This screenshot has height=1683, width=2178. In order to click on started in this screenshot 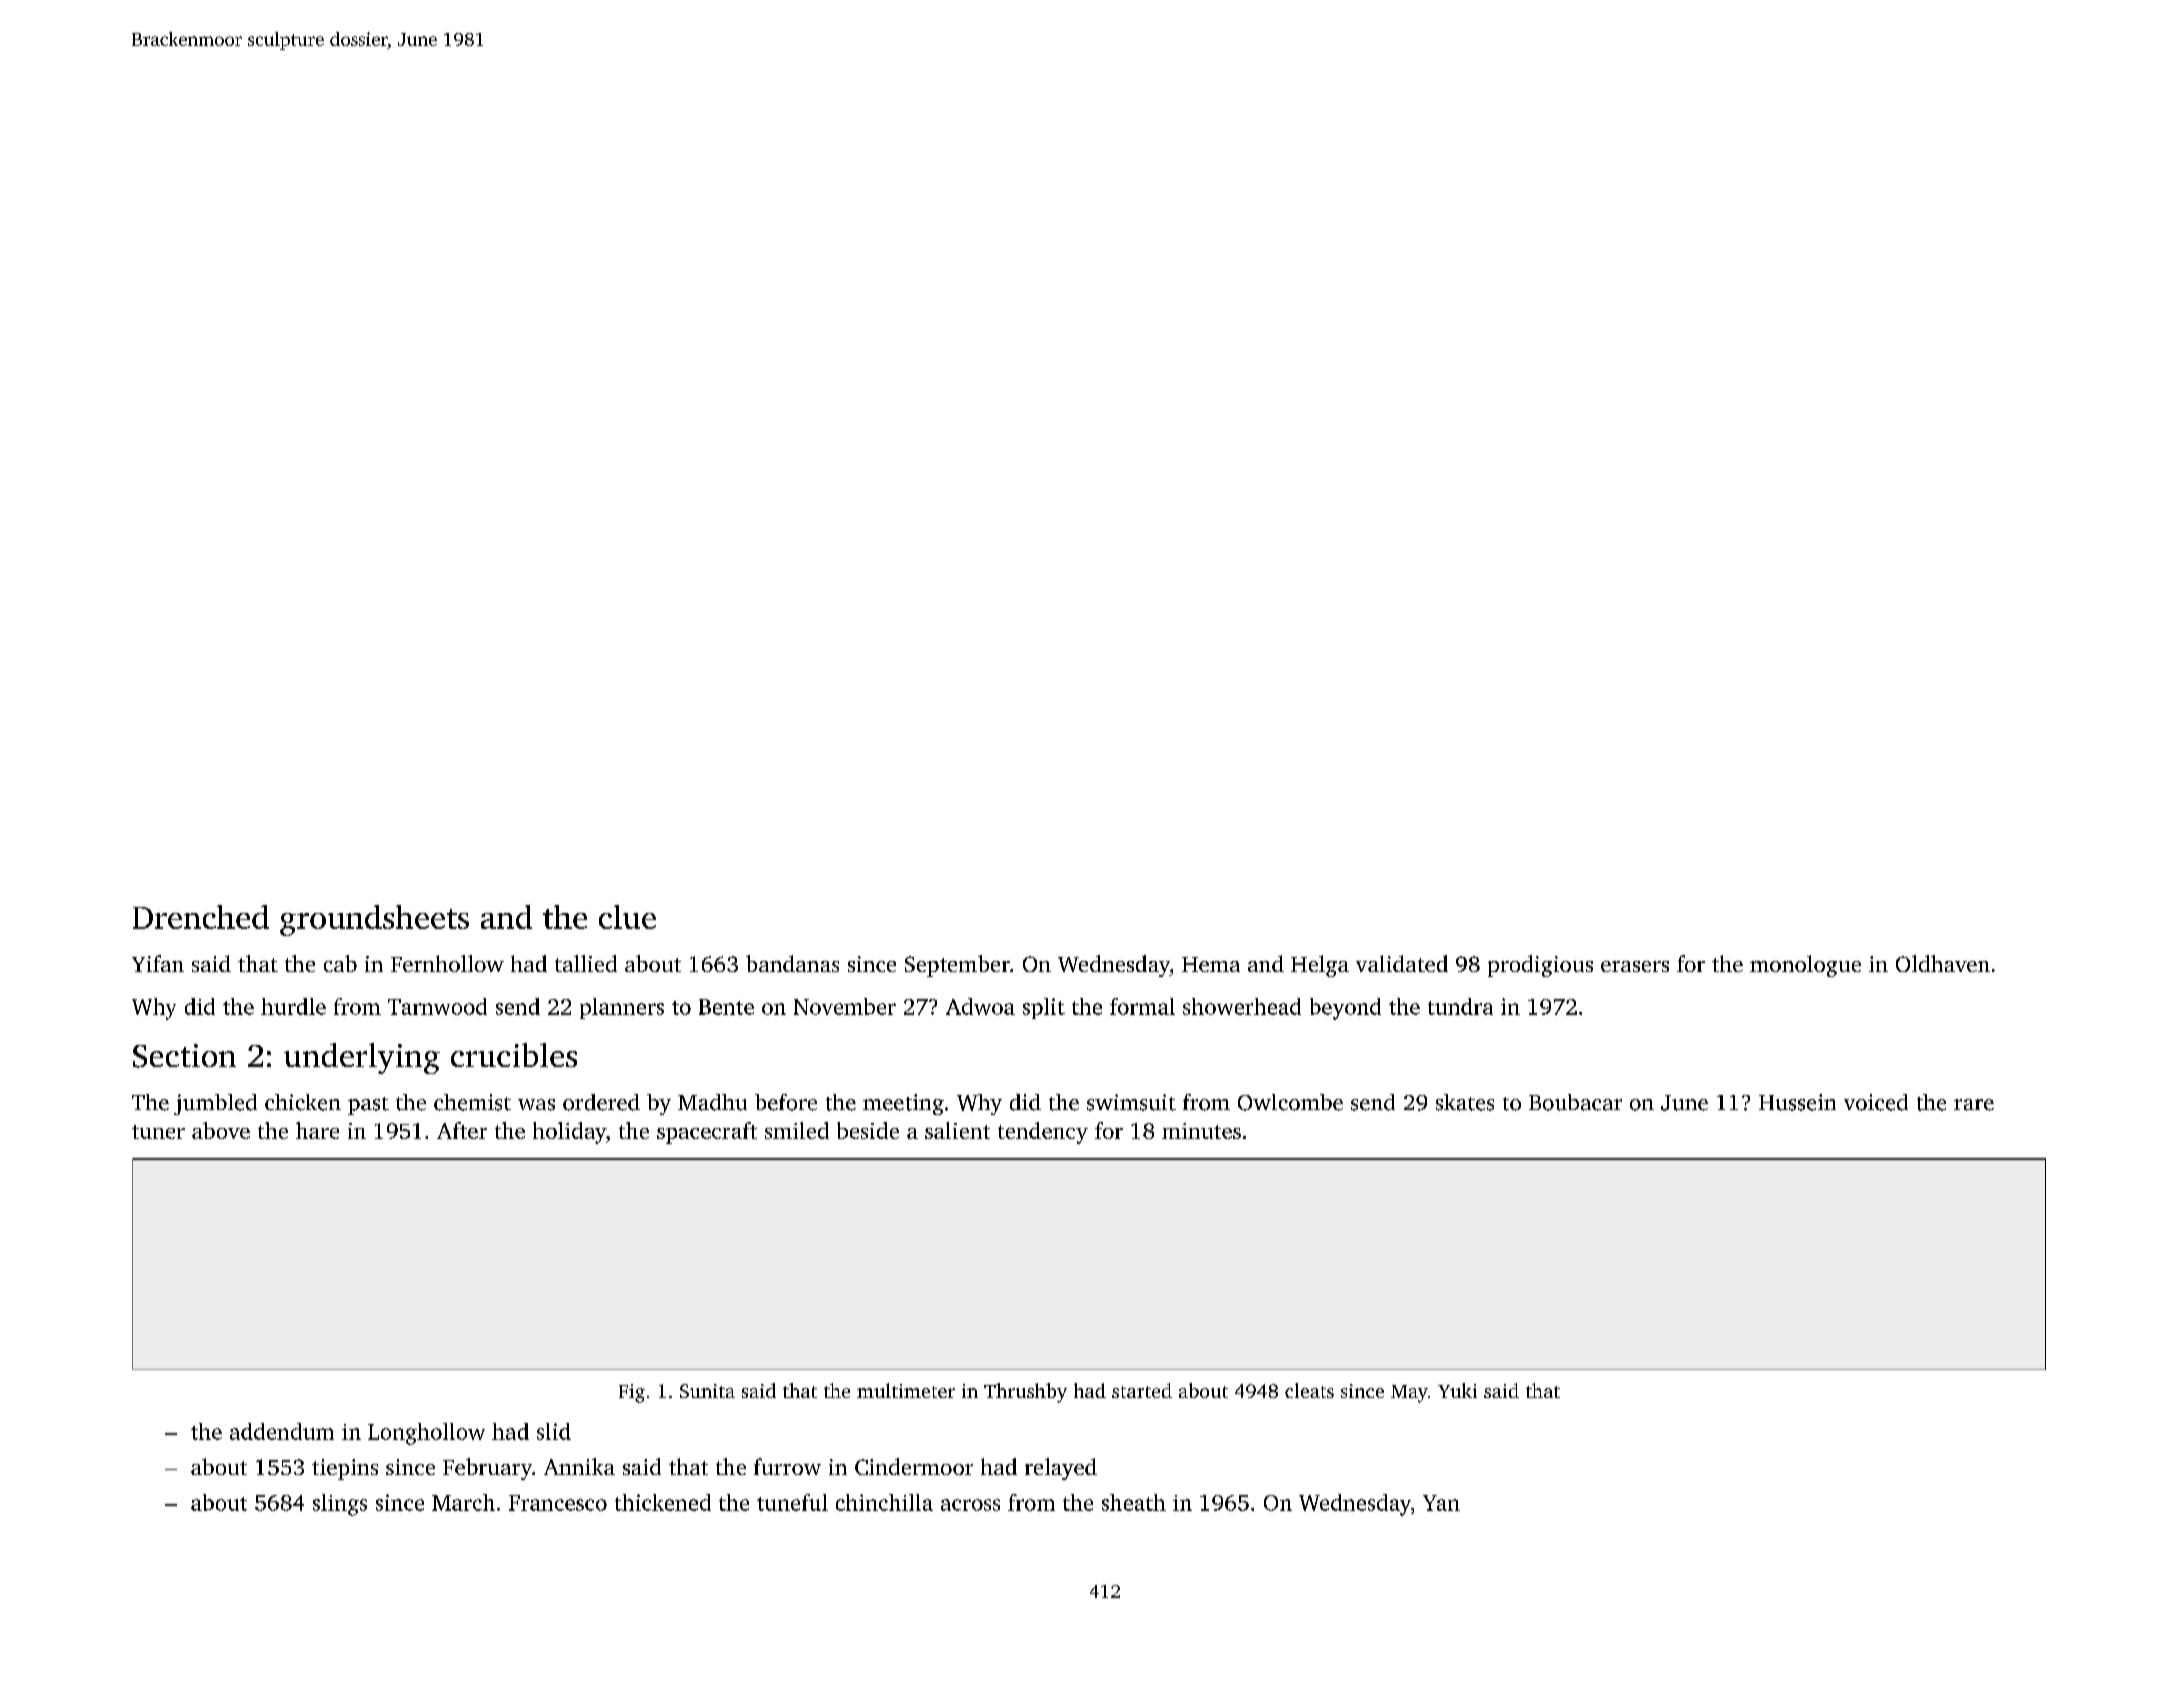, I will do `click(1142, 1390)`.
